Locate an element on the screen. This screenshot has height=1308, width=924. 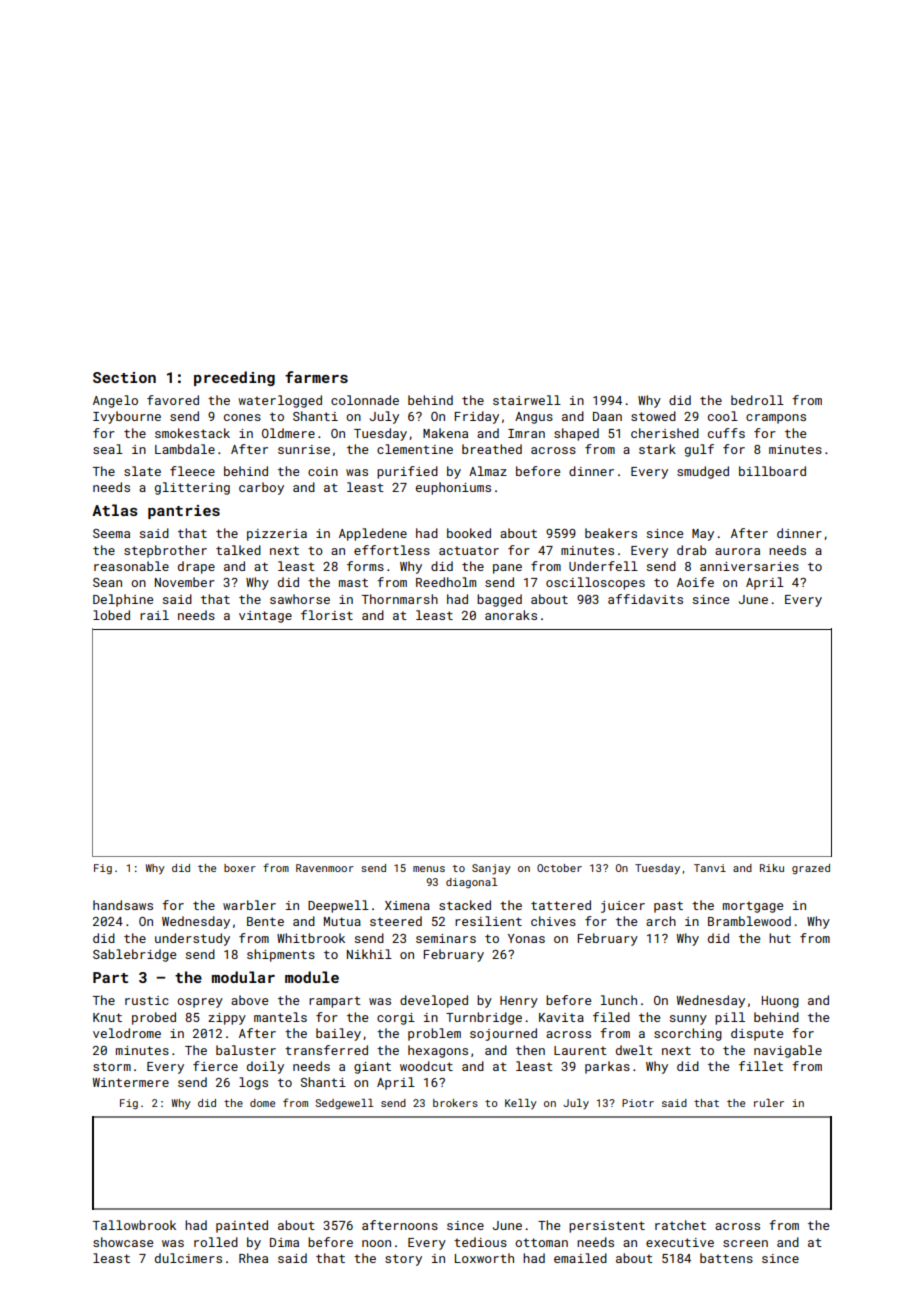
preceding is located at coordinates (234, 378).
